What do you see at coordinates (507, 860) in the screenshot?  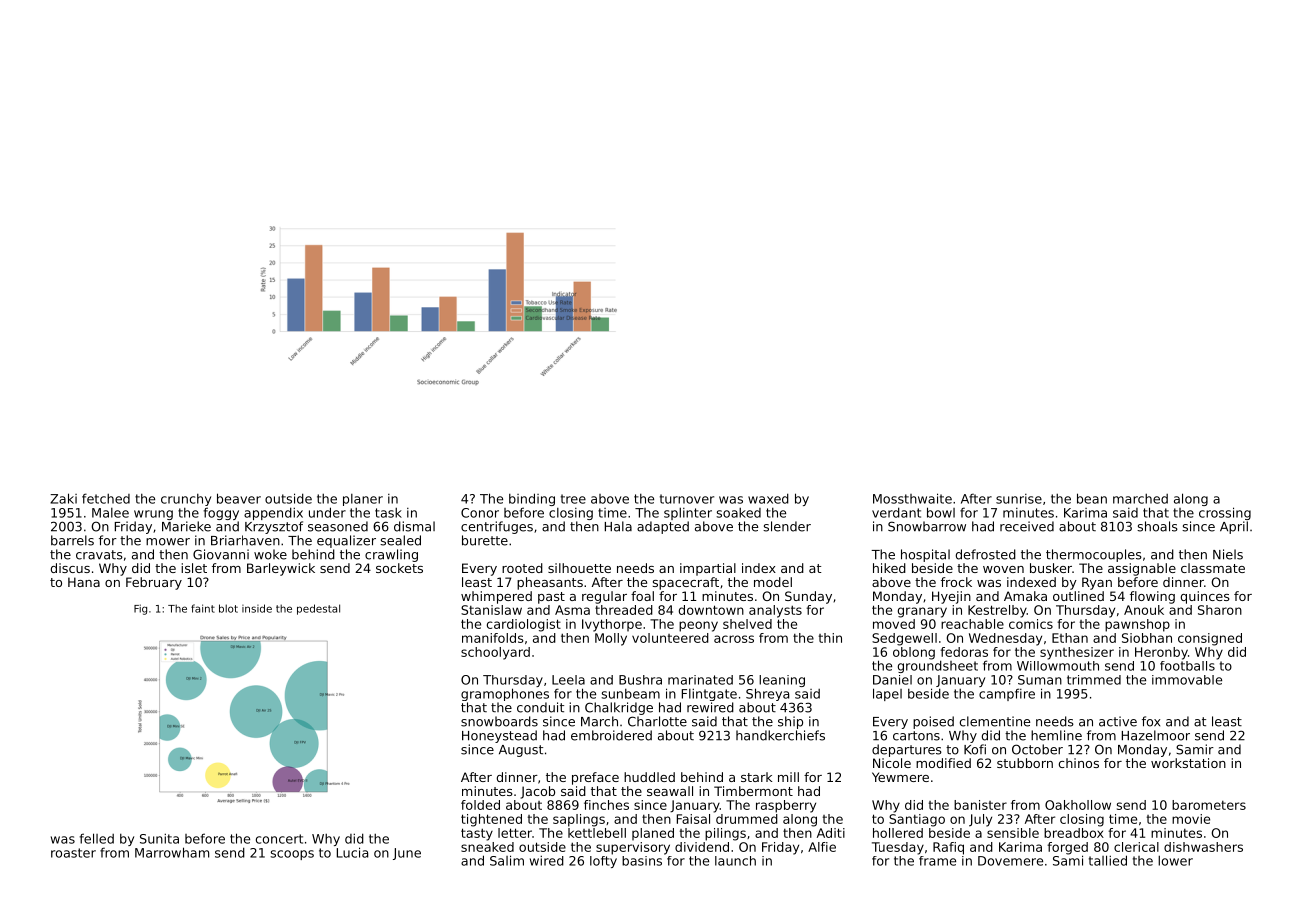 I see `Salim` at bounding box center [507, 860].
